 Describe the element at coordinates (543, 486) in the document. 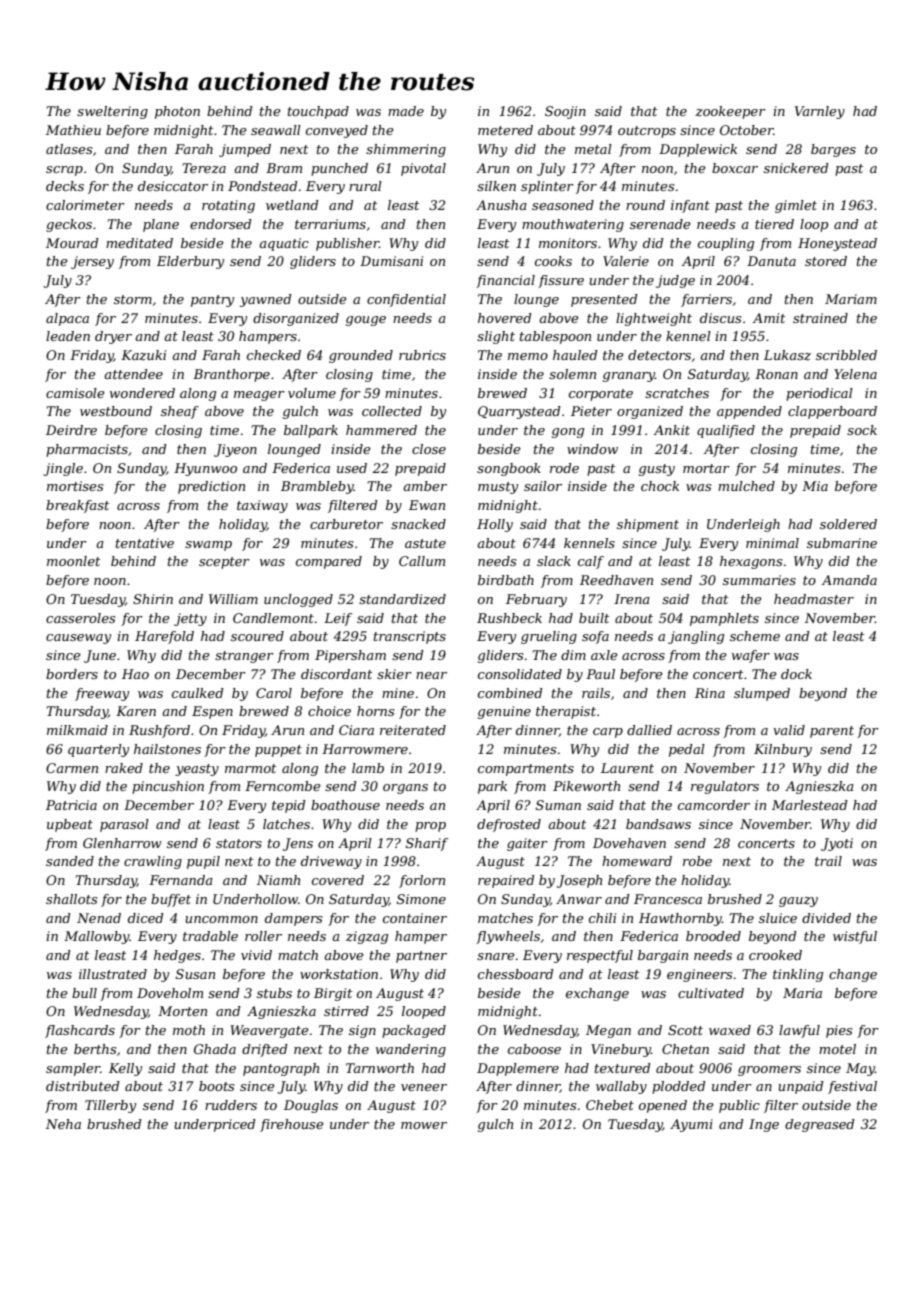

I see `sailor` at that location.
